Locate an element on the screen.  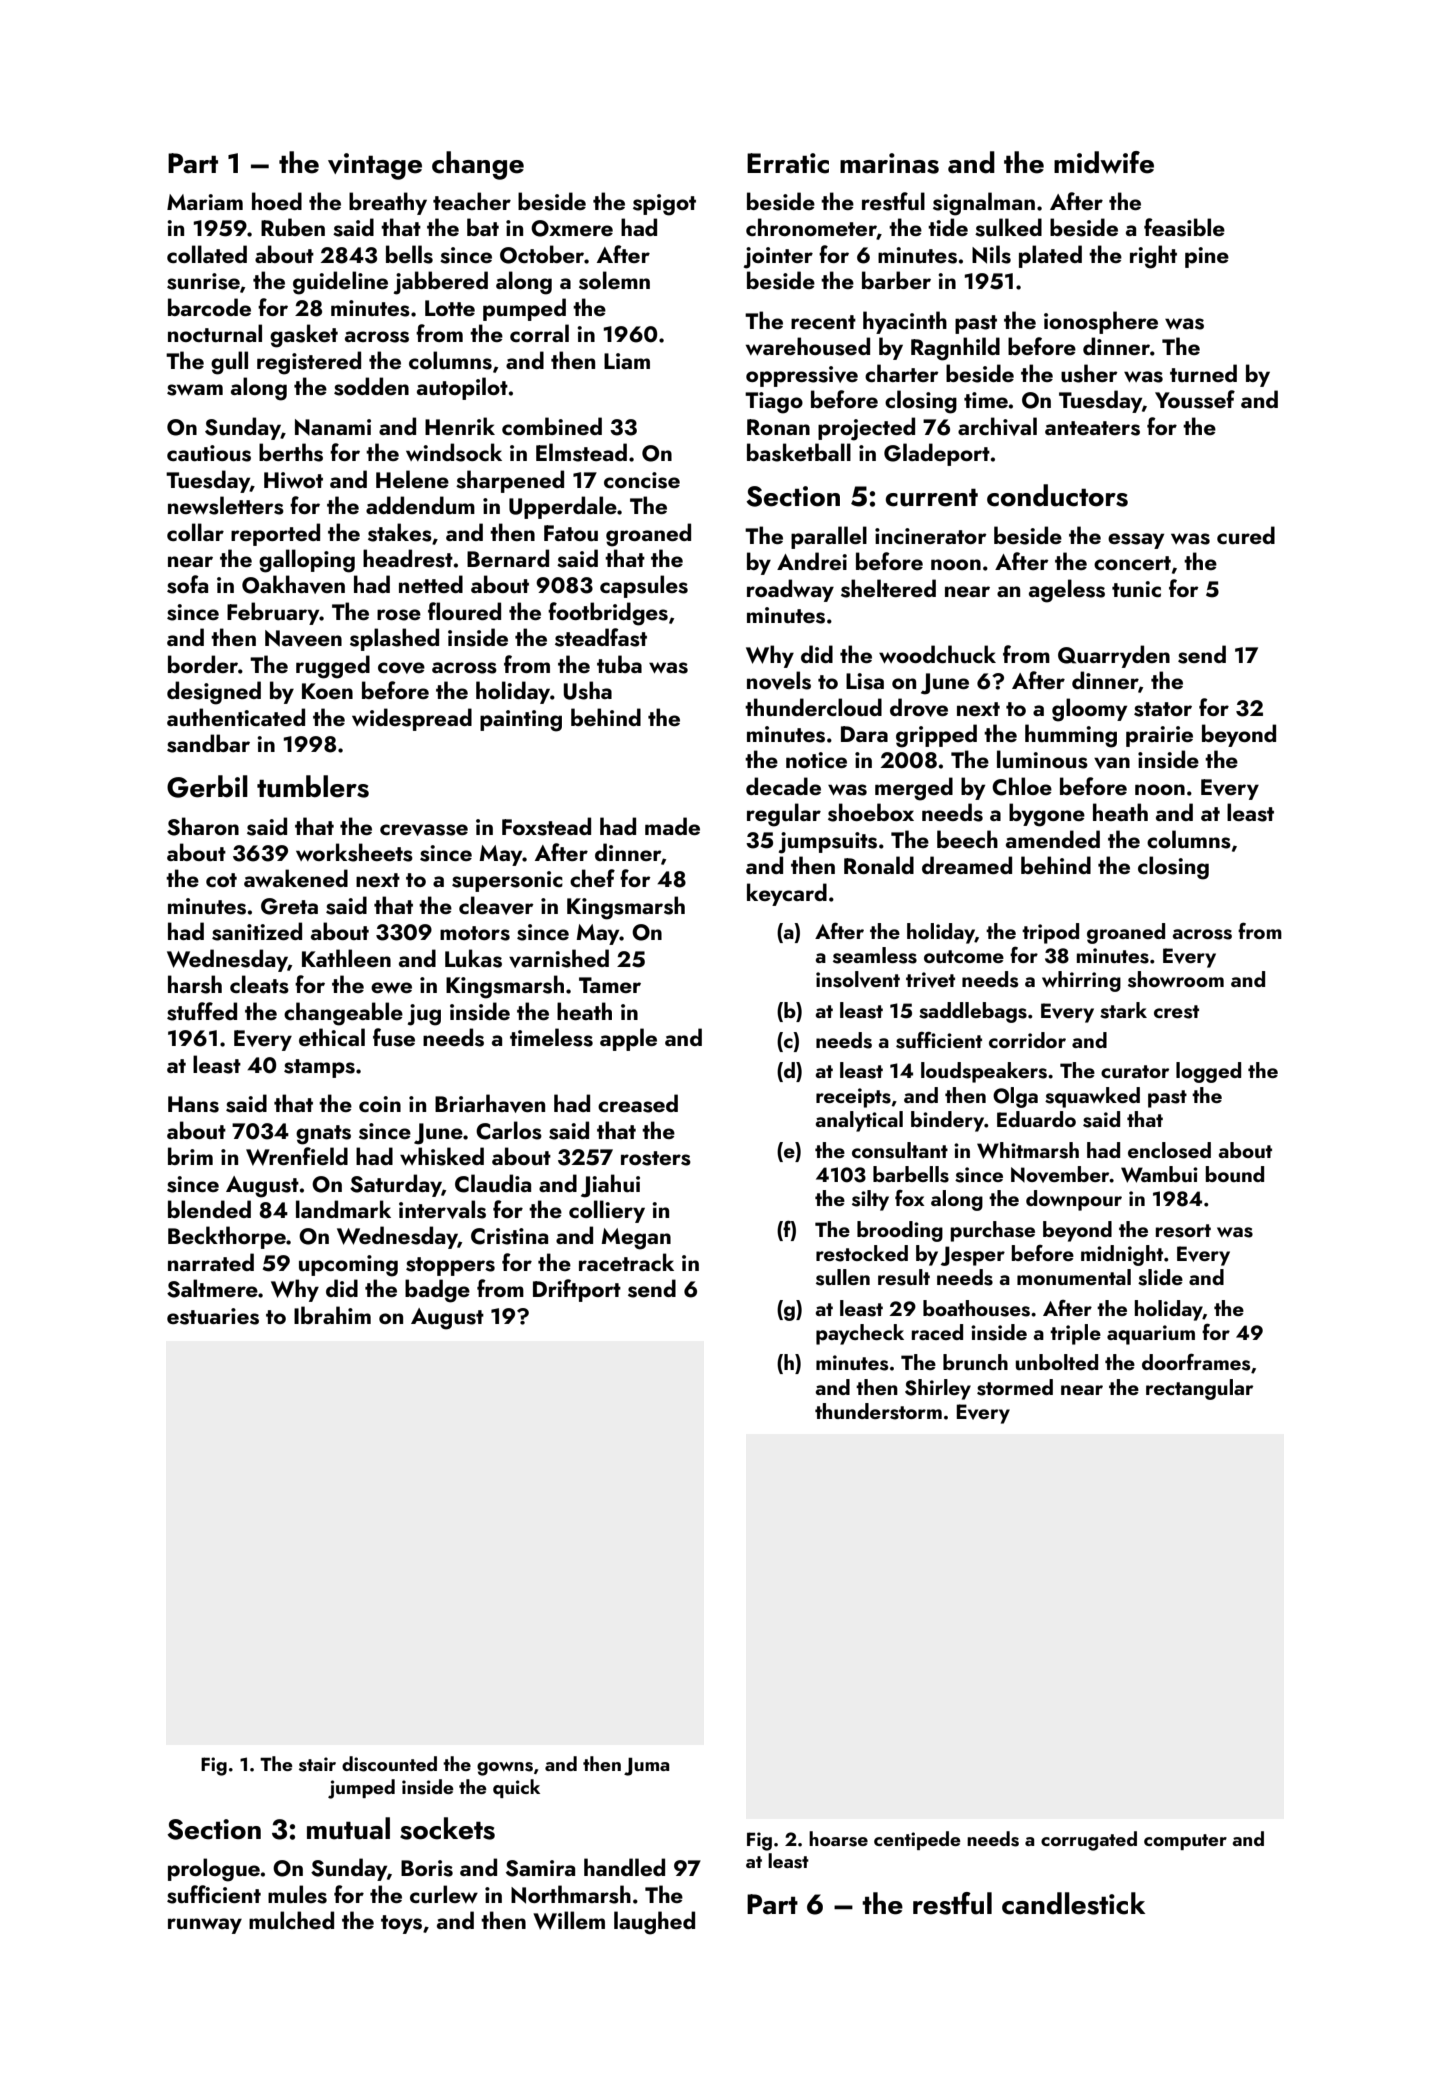
made is located at coordinates (672, 826).
